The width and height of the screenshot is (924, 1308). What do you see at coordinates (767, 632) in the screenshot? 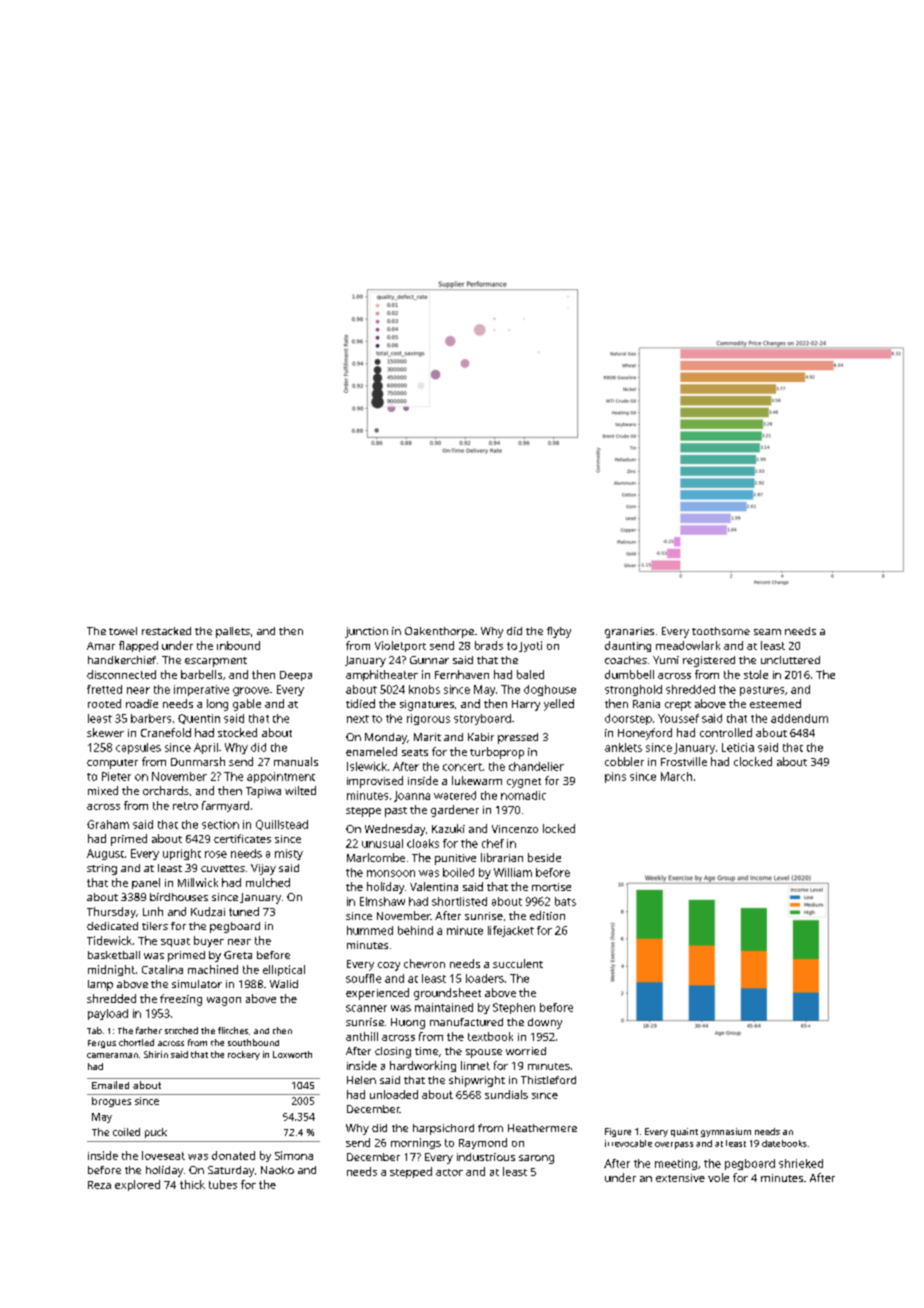
I see `seam` at bounding box center [767, 632].
